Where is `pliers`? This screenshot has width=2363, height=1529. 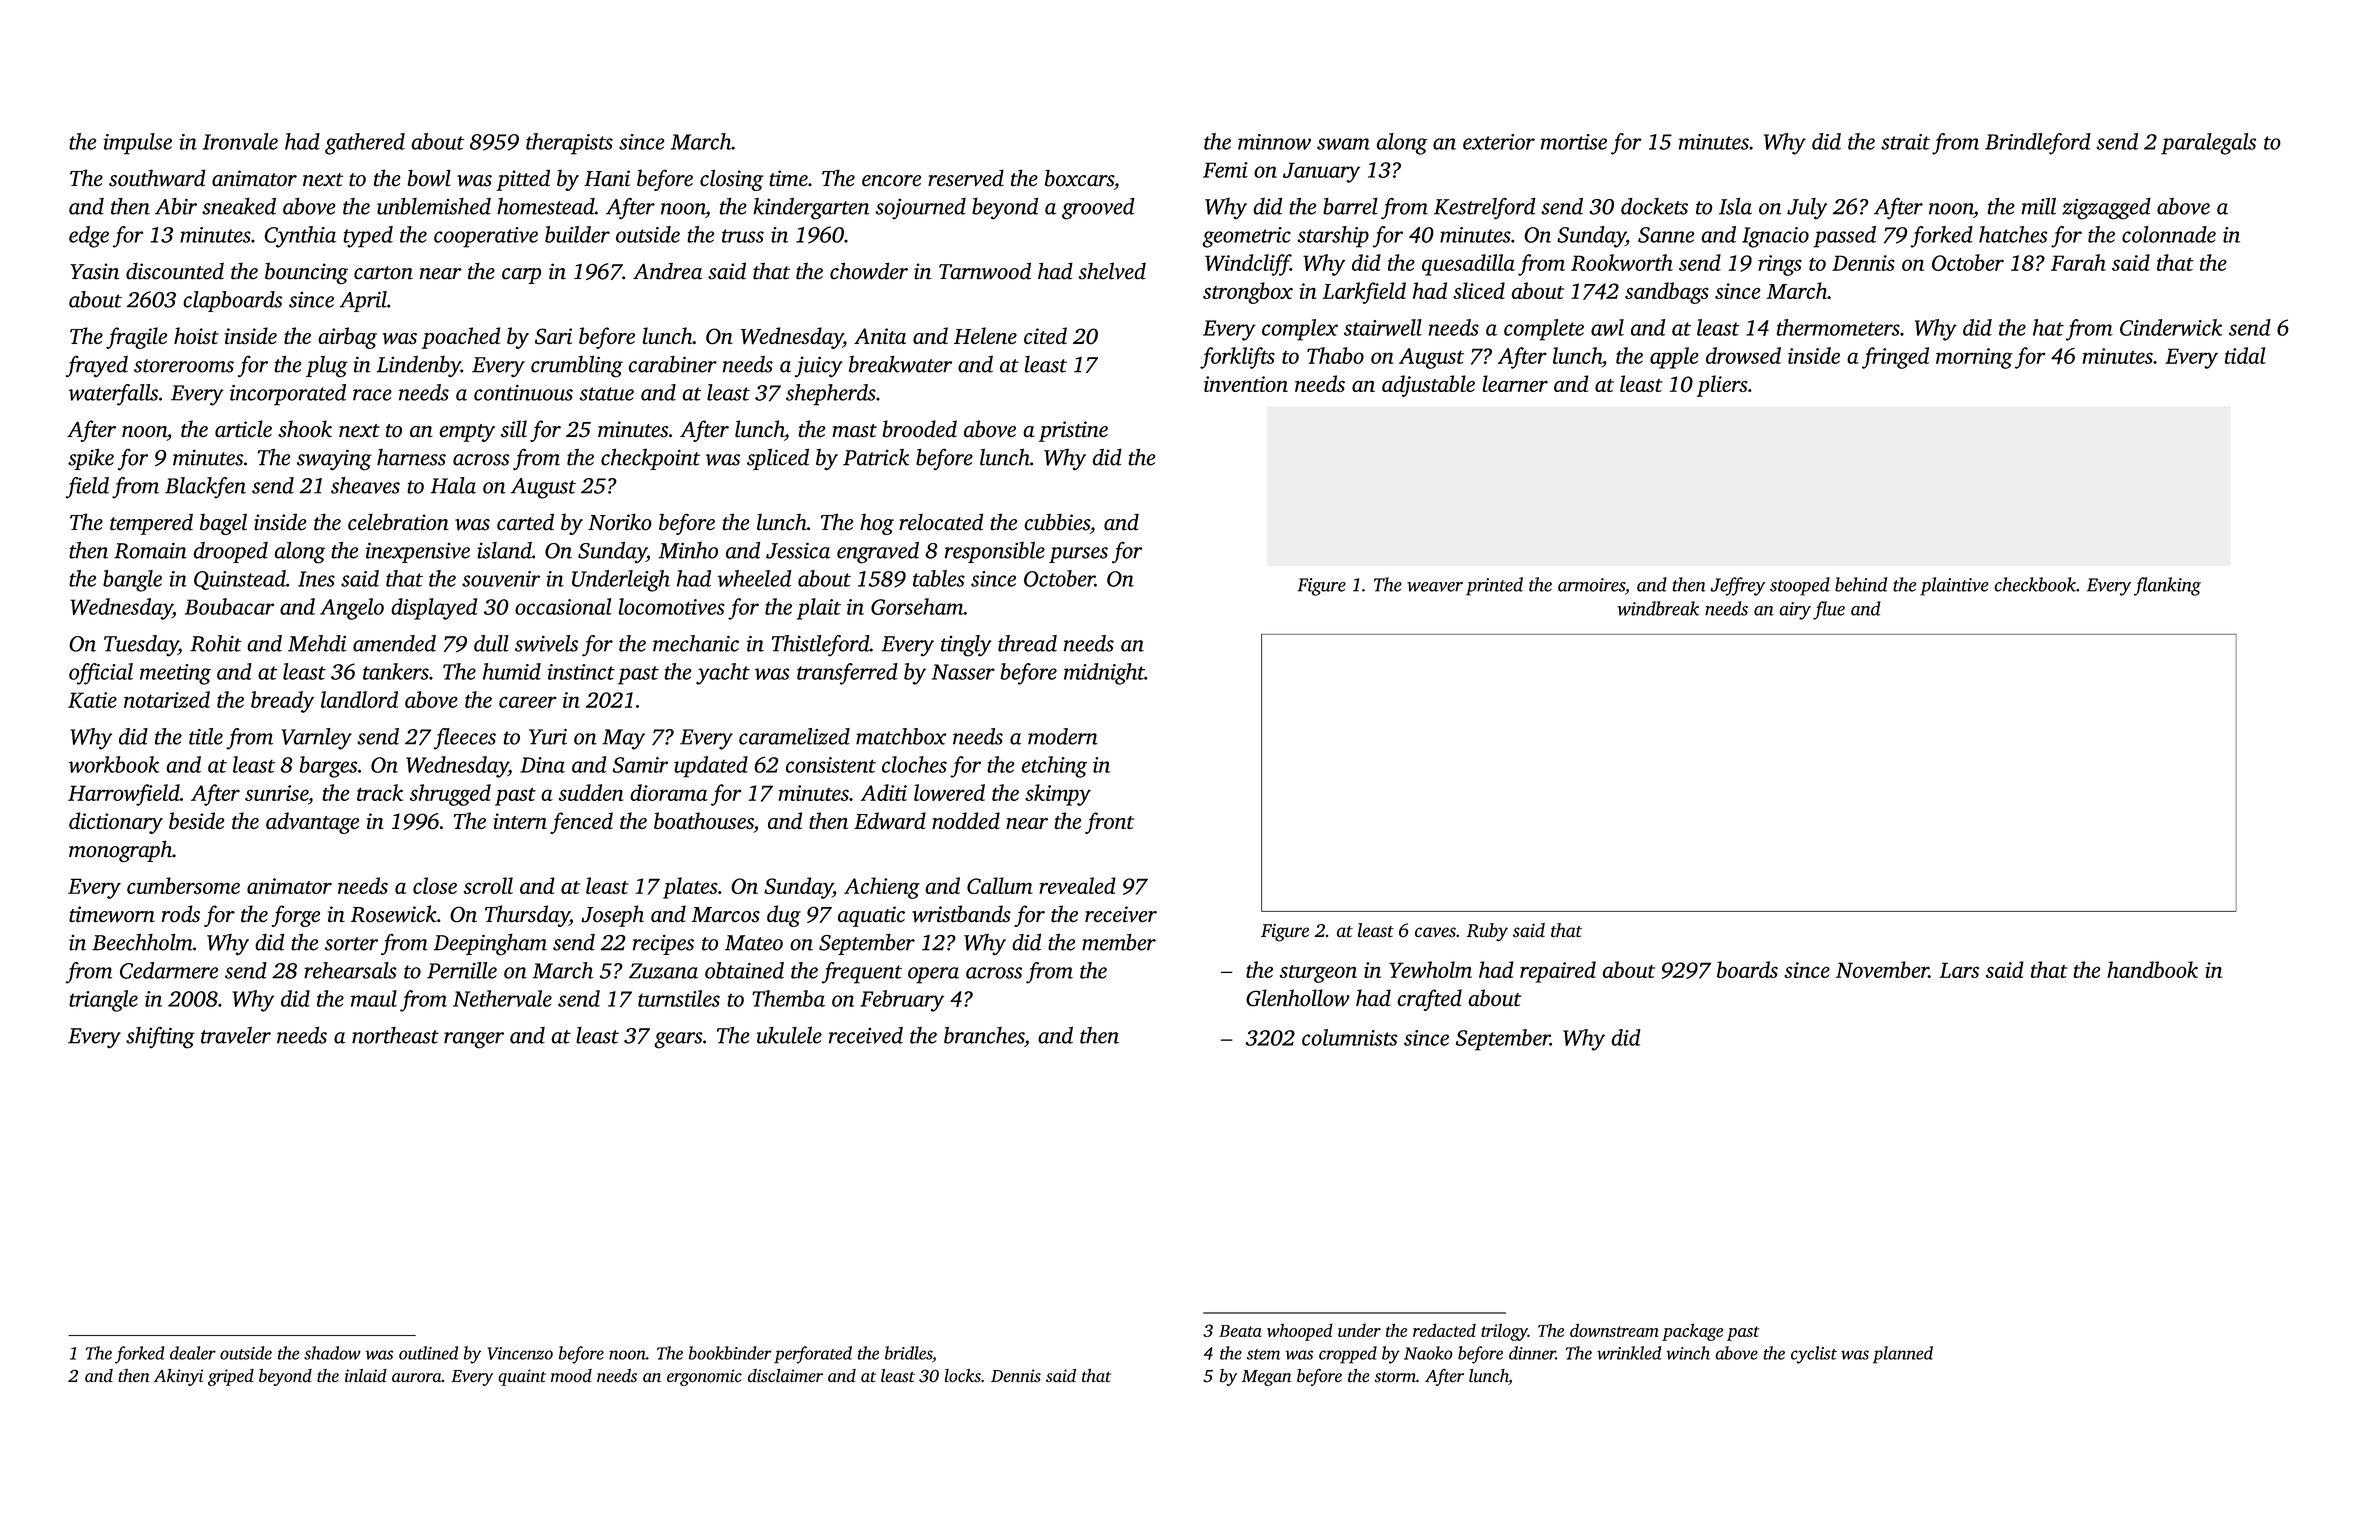 pliers is located at coordinates (1722, 386).
